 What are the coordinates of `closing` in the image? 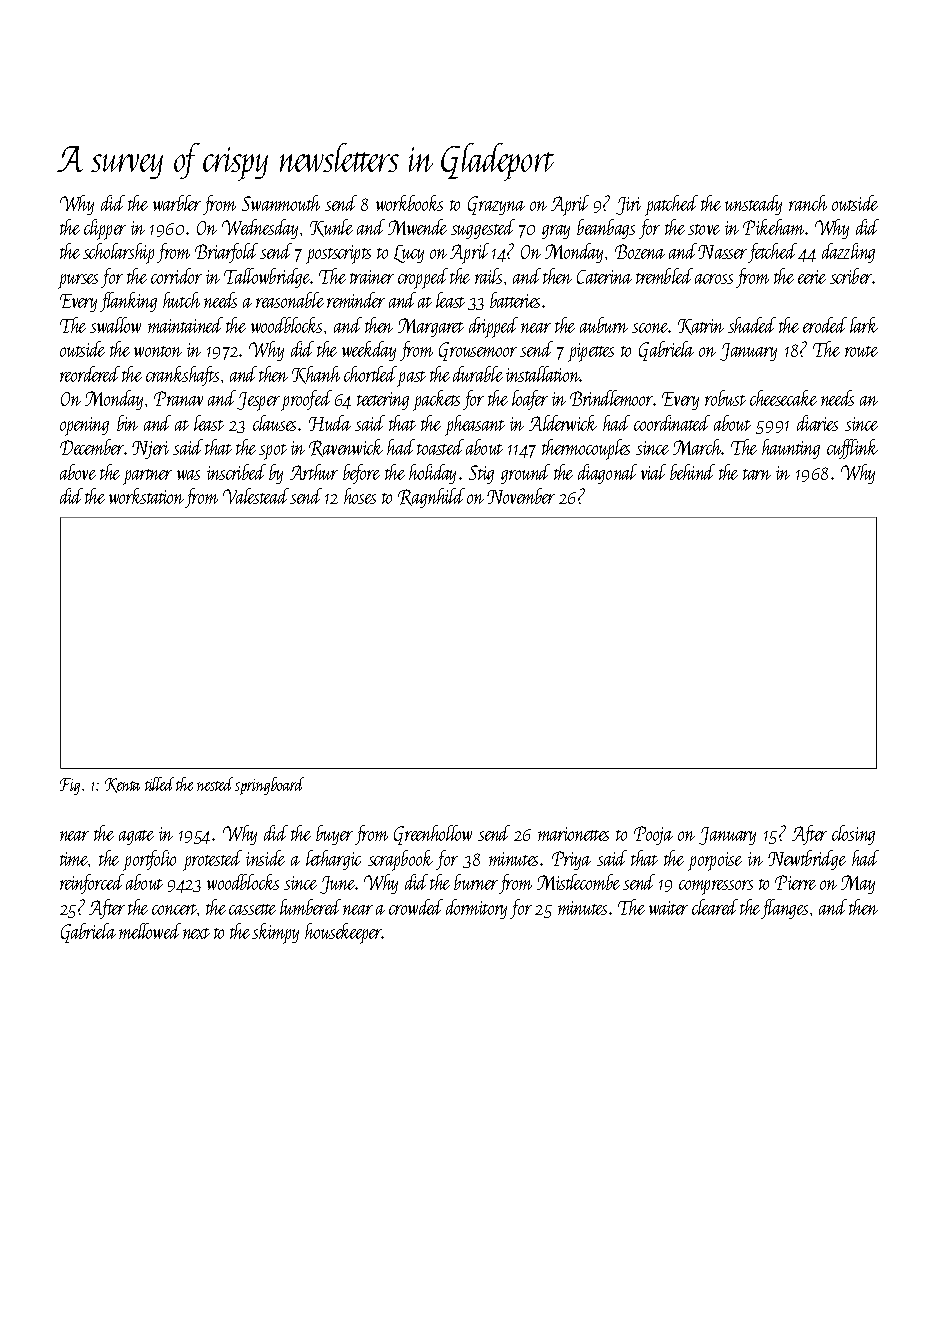 It's located at (853, 835).
